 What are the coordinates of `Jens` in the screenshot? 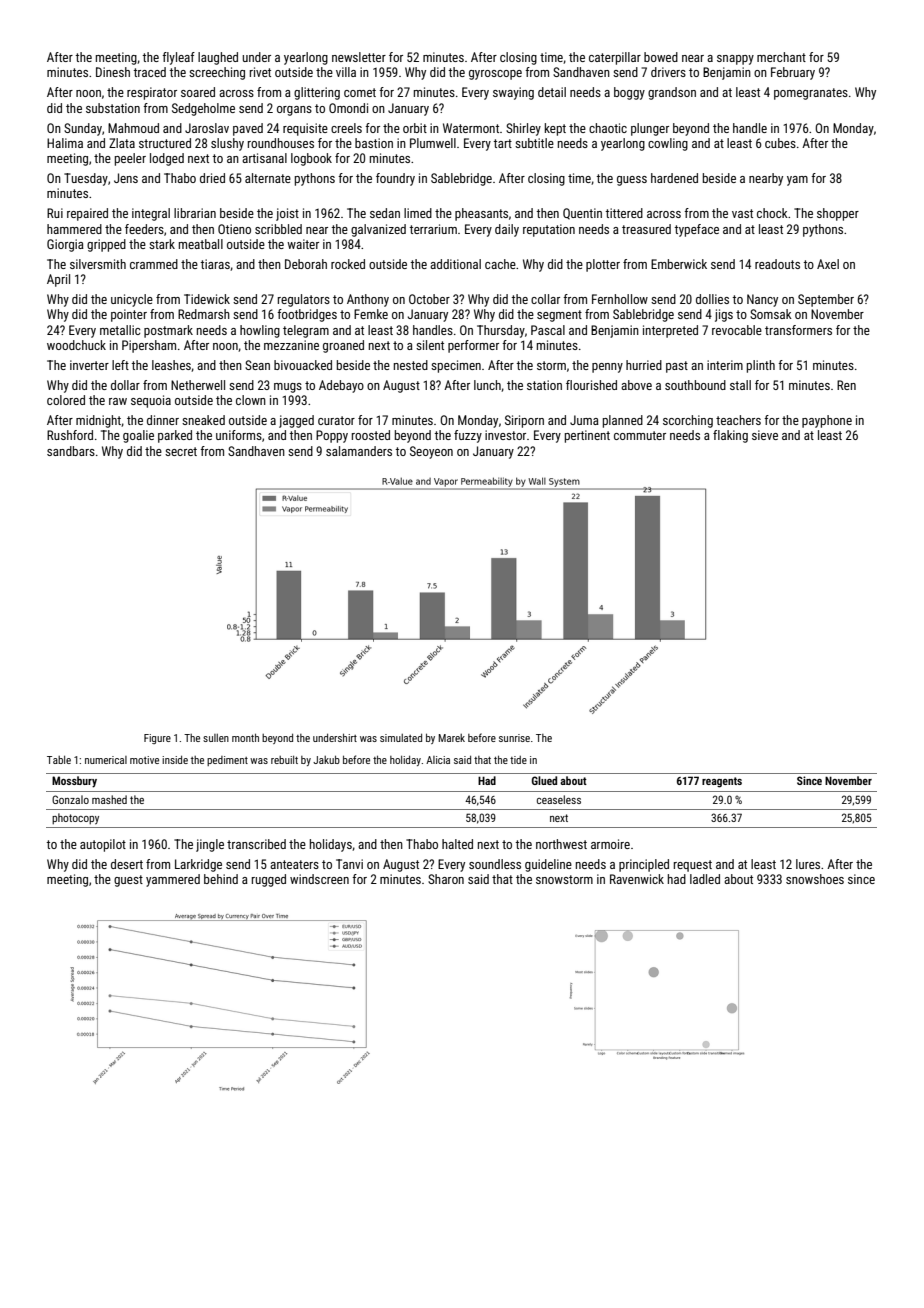 It's located at (126, 178).
